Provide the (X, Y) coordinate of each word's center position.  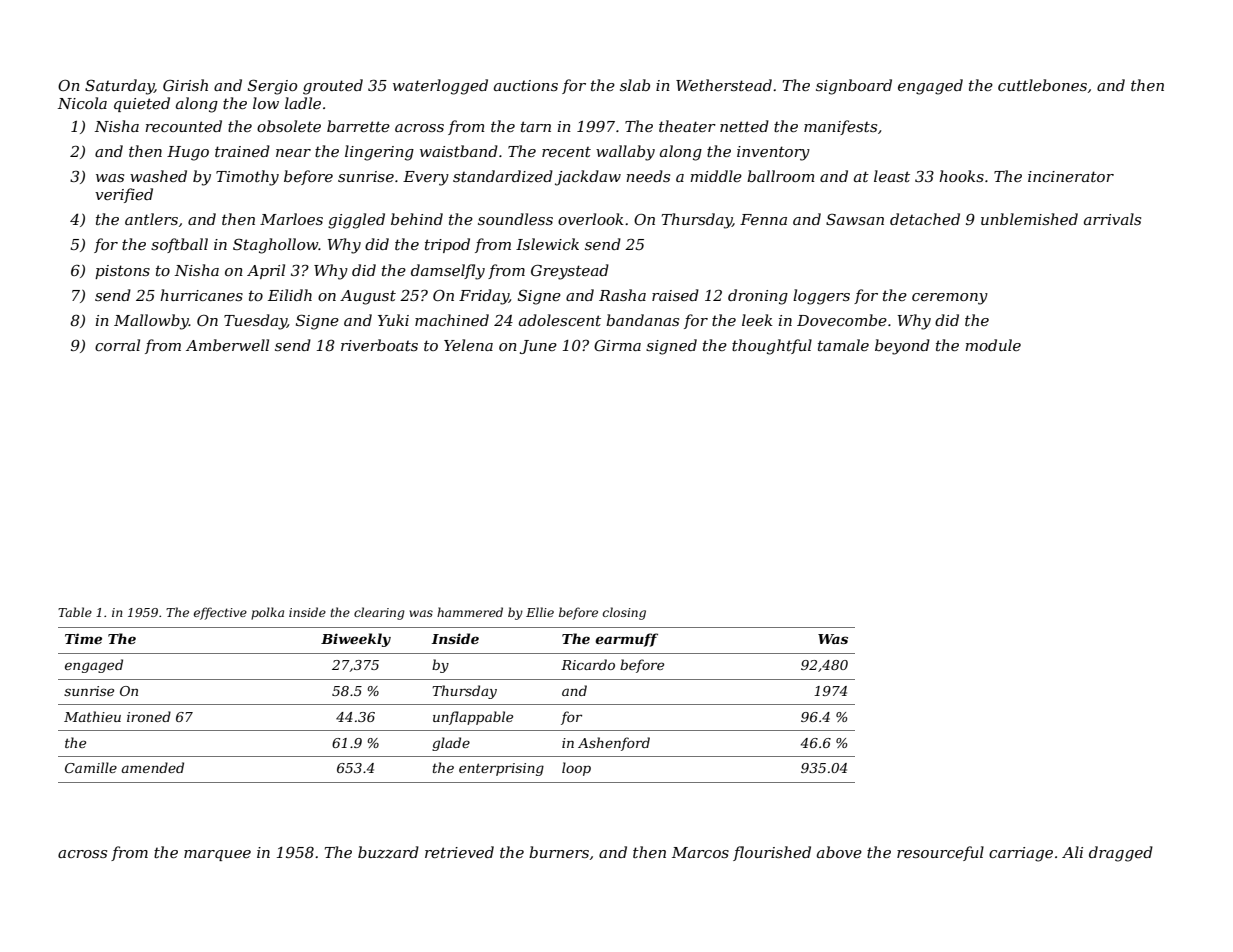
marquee (217, 855)
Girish (185, 85)
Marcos (700, 852)
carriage (1021, 854)
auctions (526, 85)
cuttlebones (1042, 85)
